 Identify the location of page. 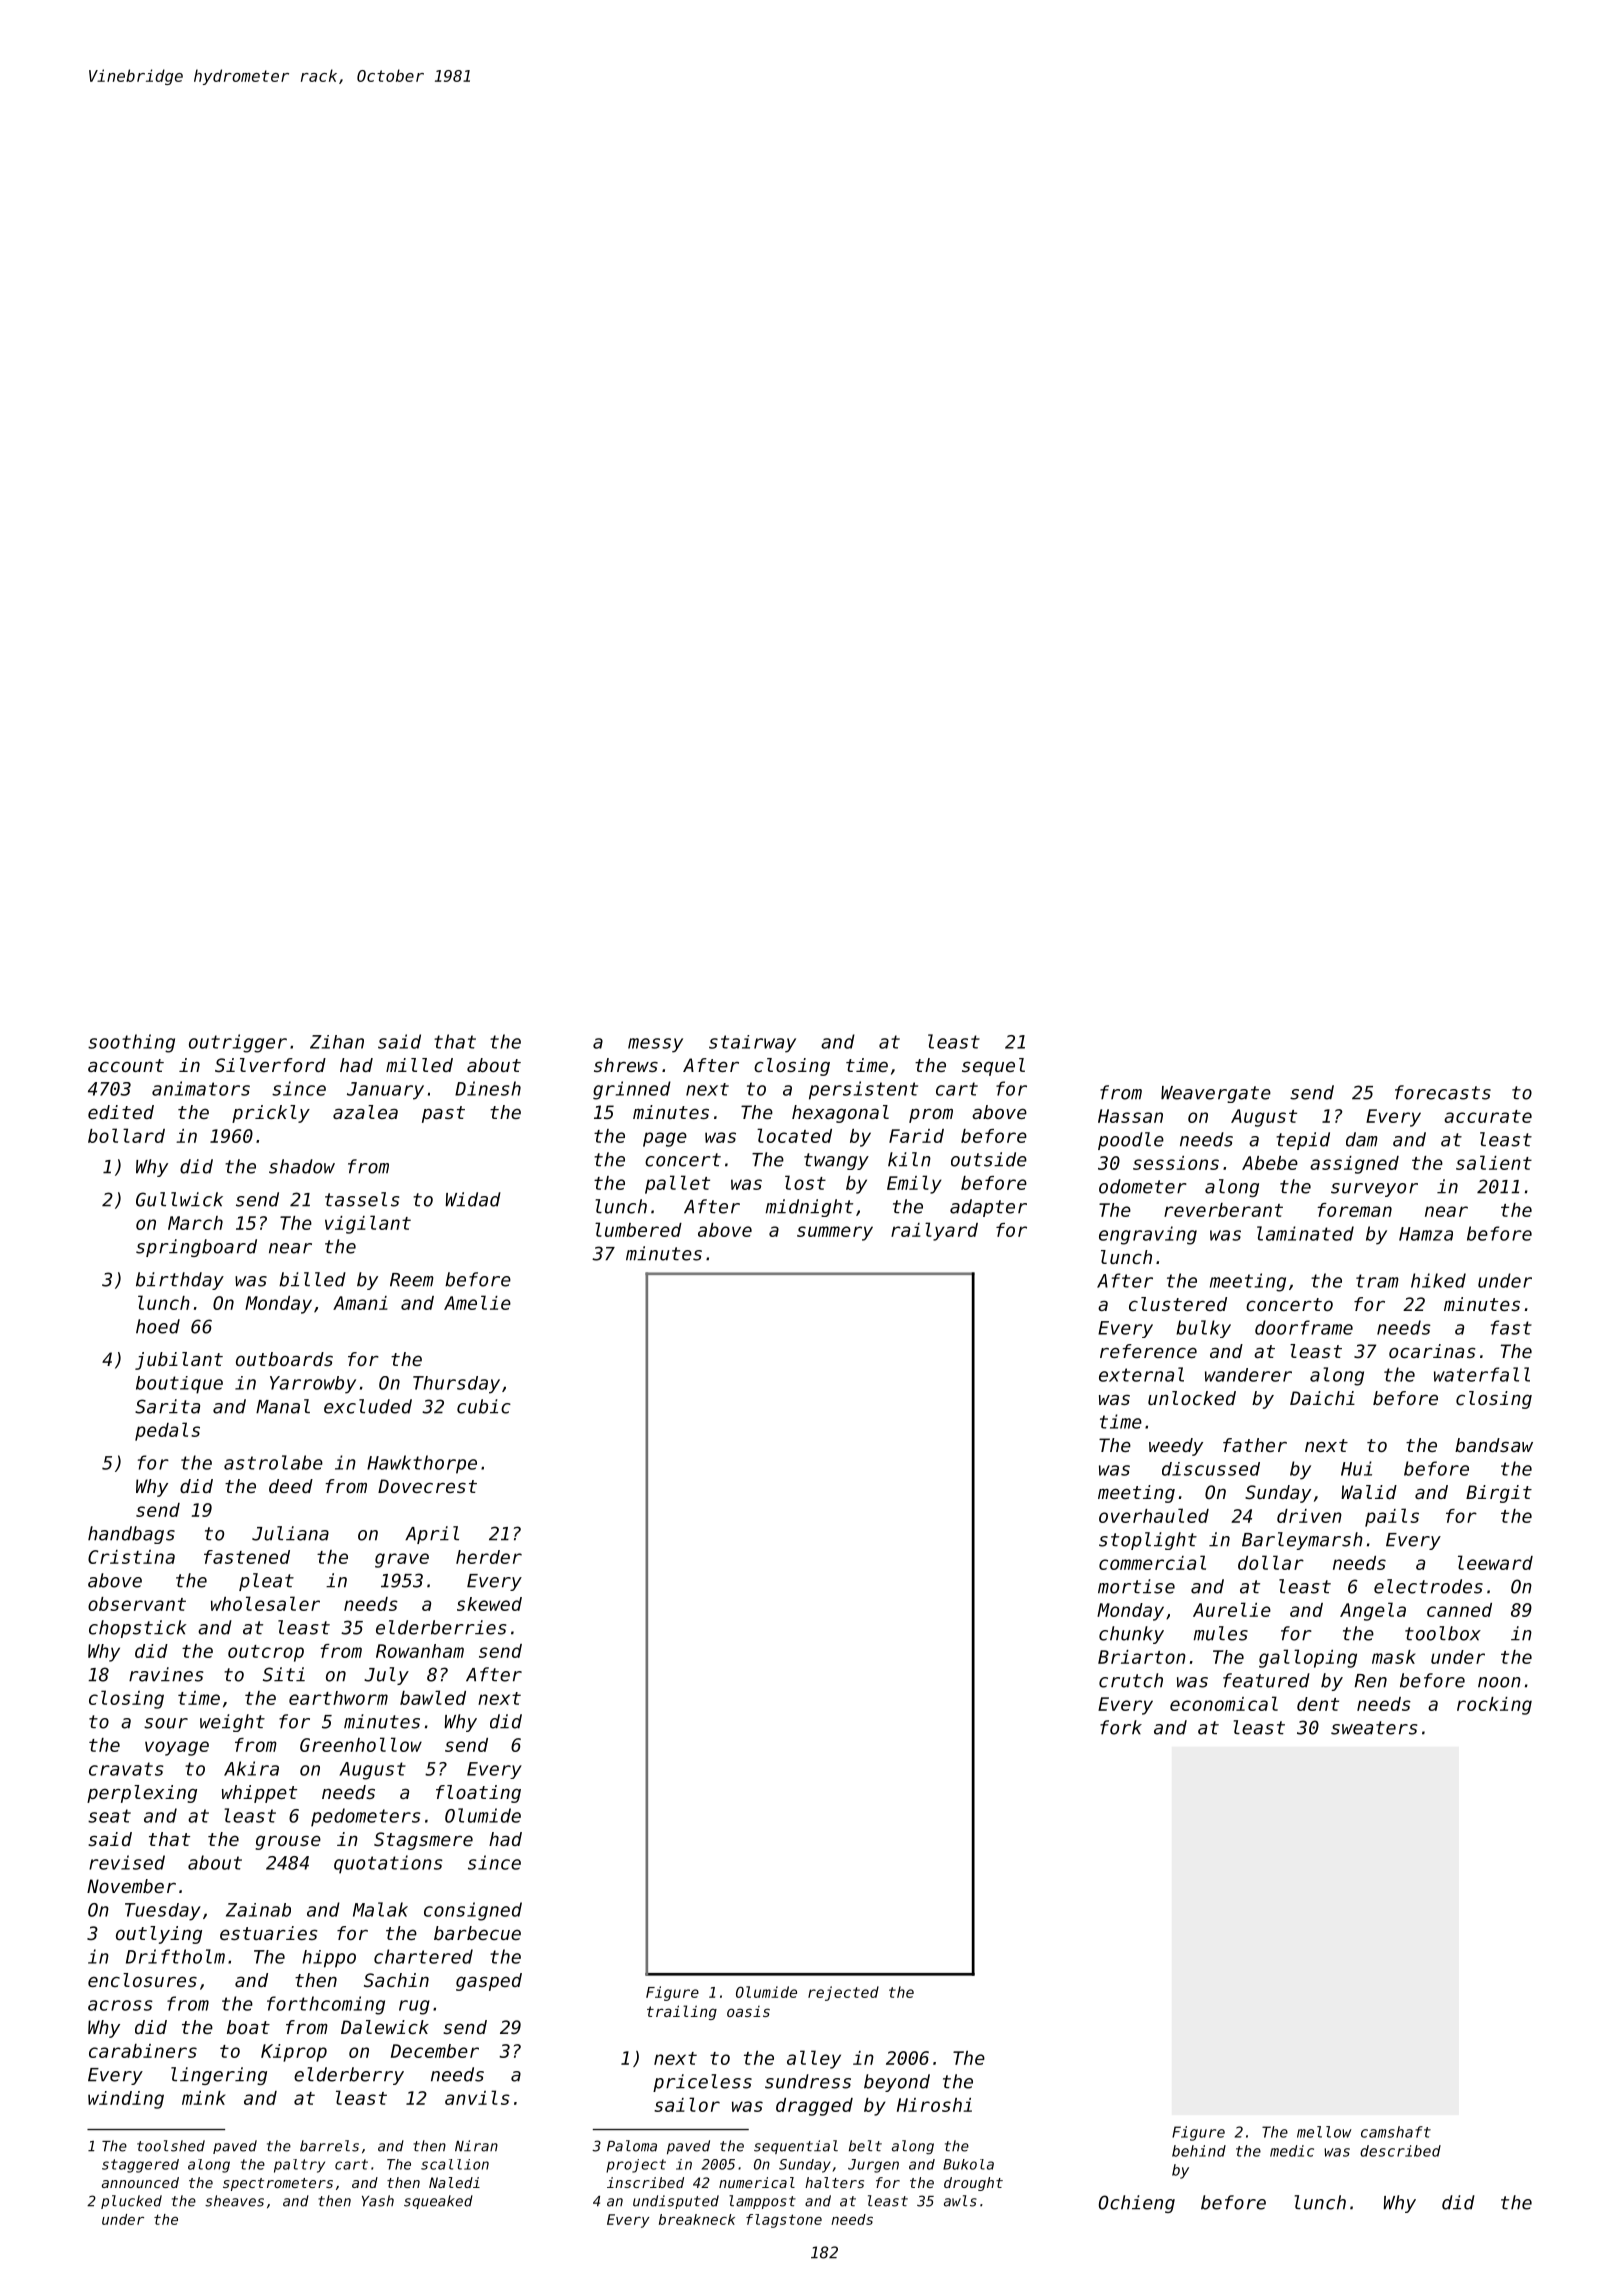
(665, 1139).
